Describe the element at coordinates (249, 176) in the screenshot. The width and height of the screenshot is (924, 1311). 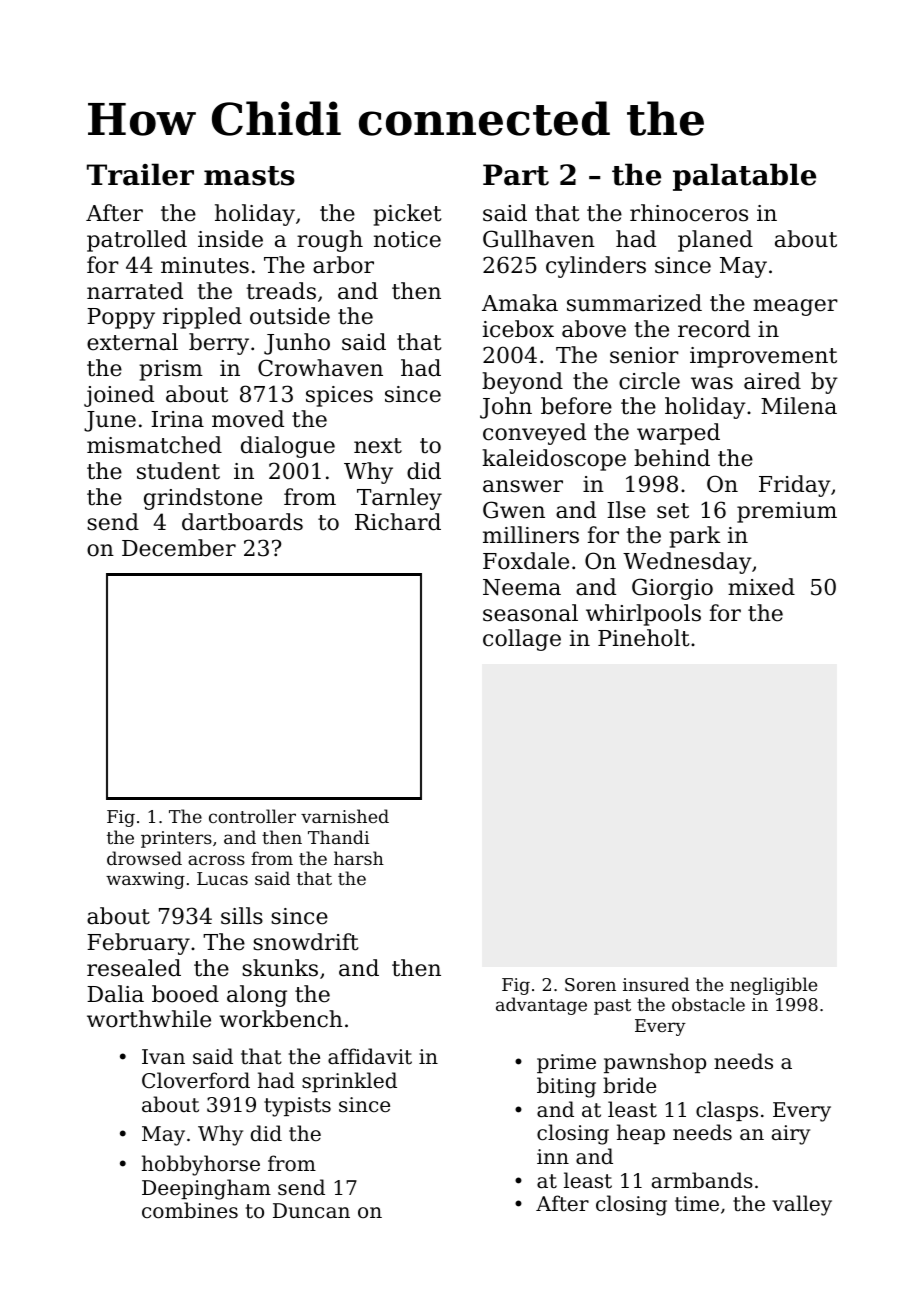
I see `masts` at that location.
